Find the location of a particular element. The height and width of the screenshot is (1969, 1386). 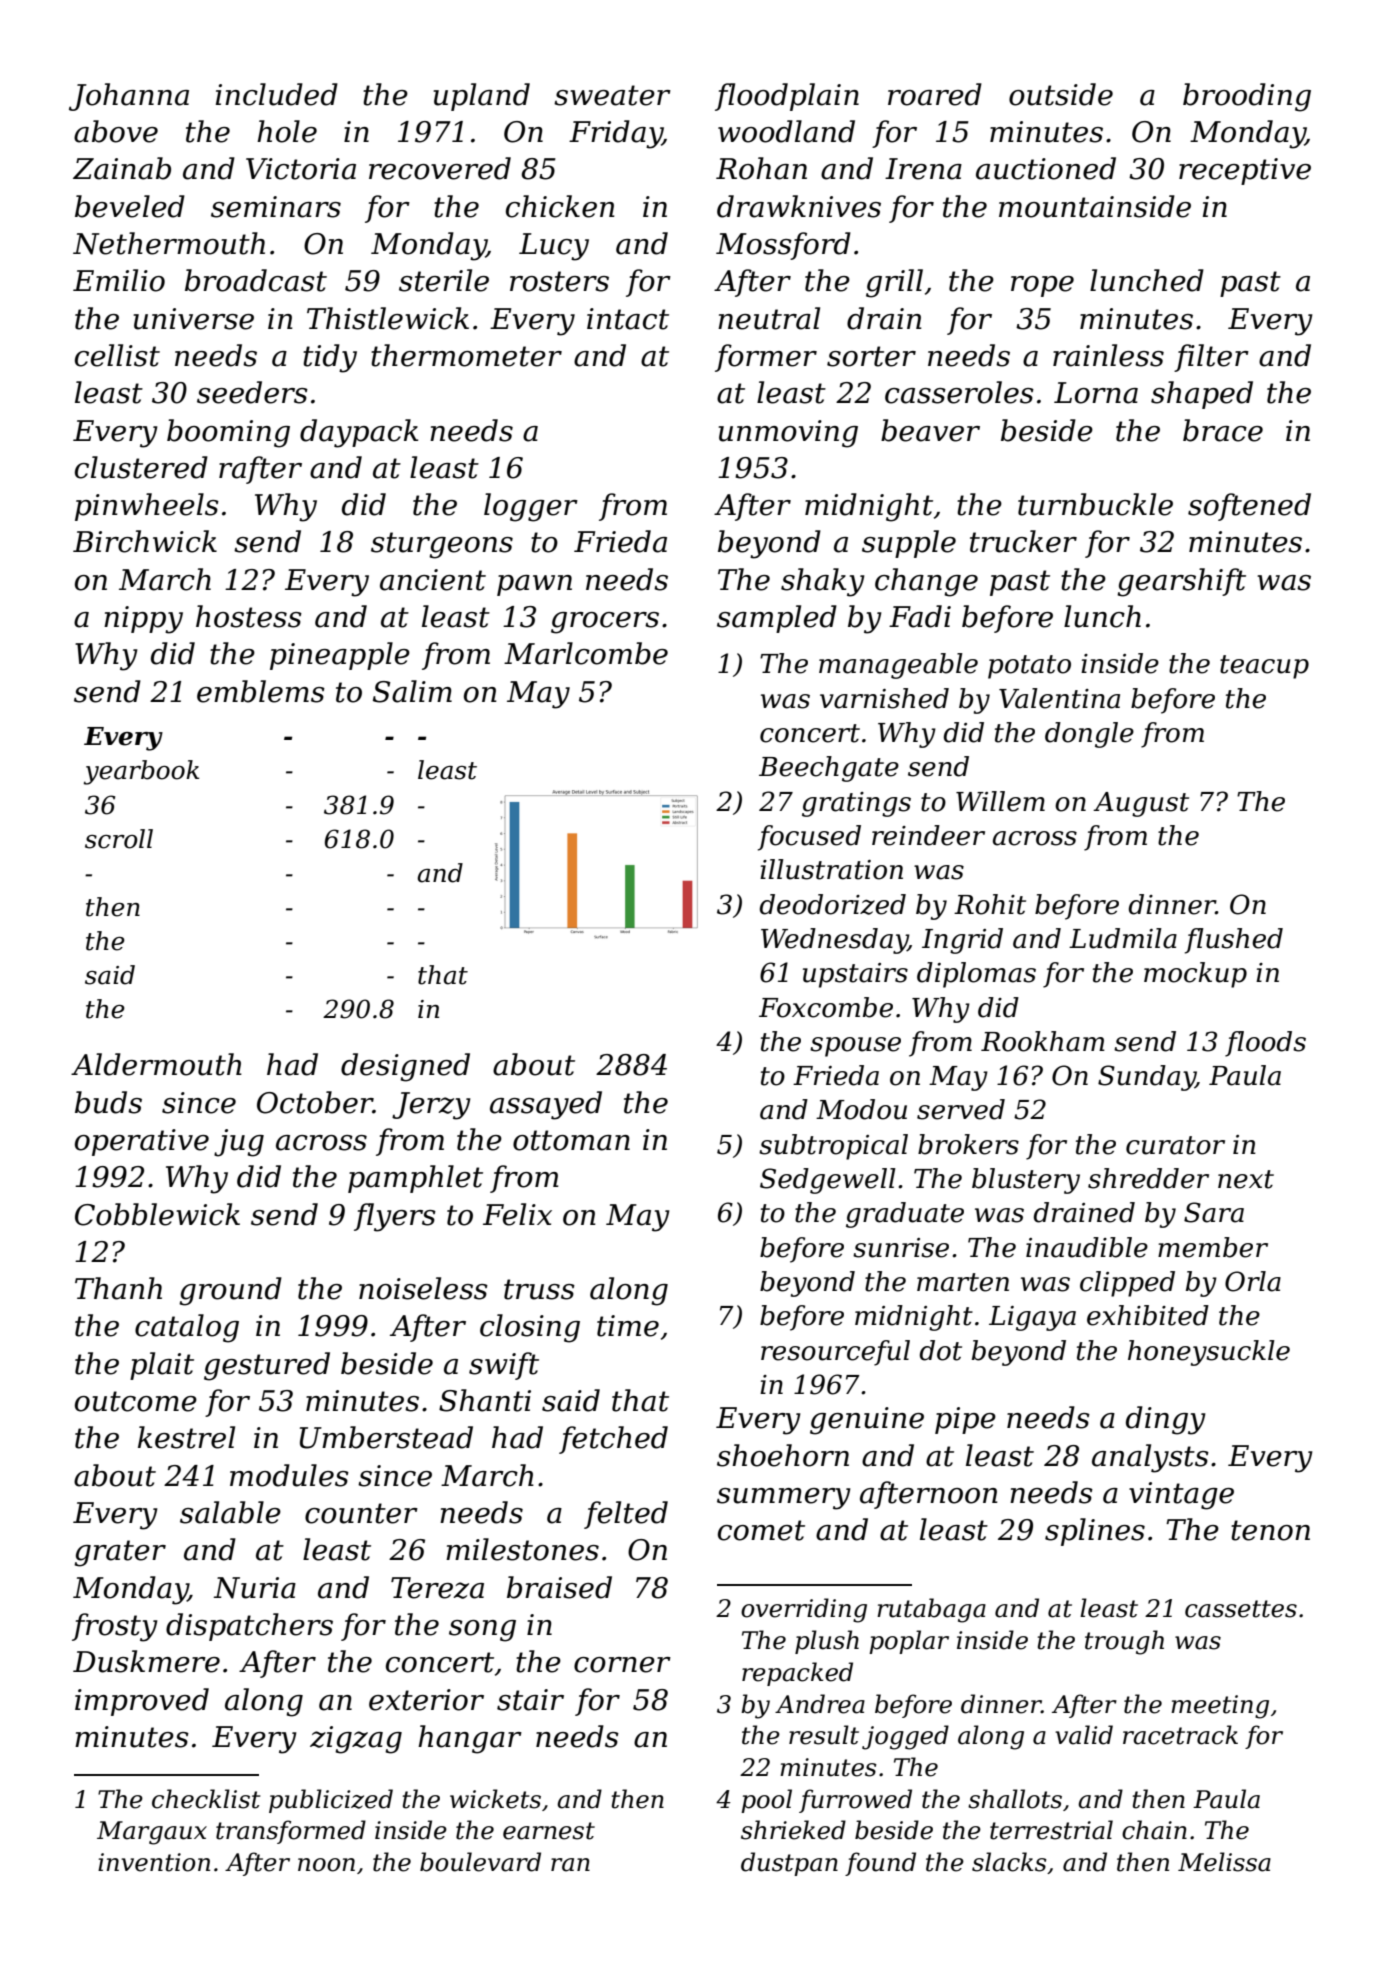

seminars is located at coordinates (276, 207).
